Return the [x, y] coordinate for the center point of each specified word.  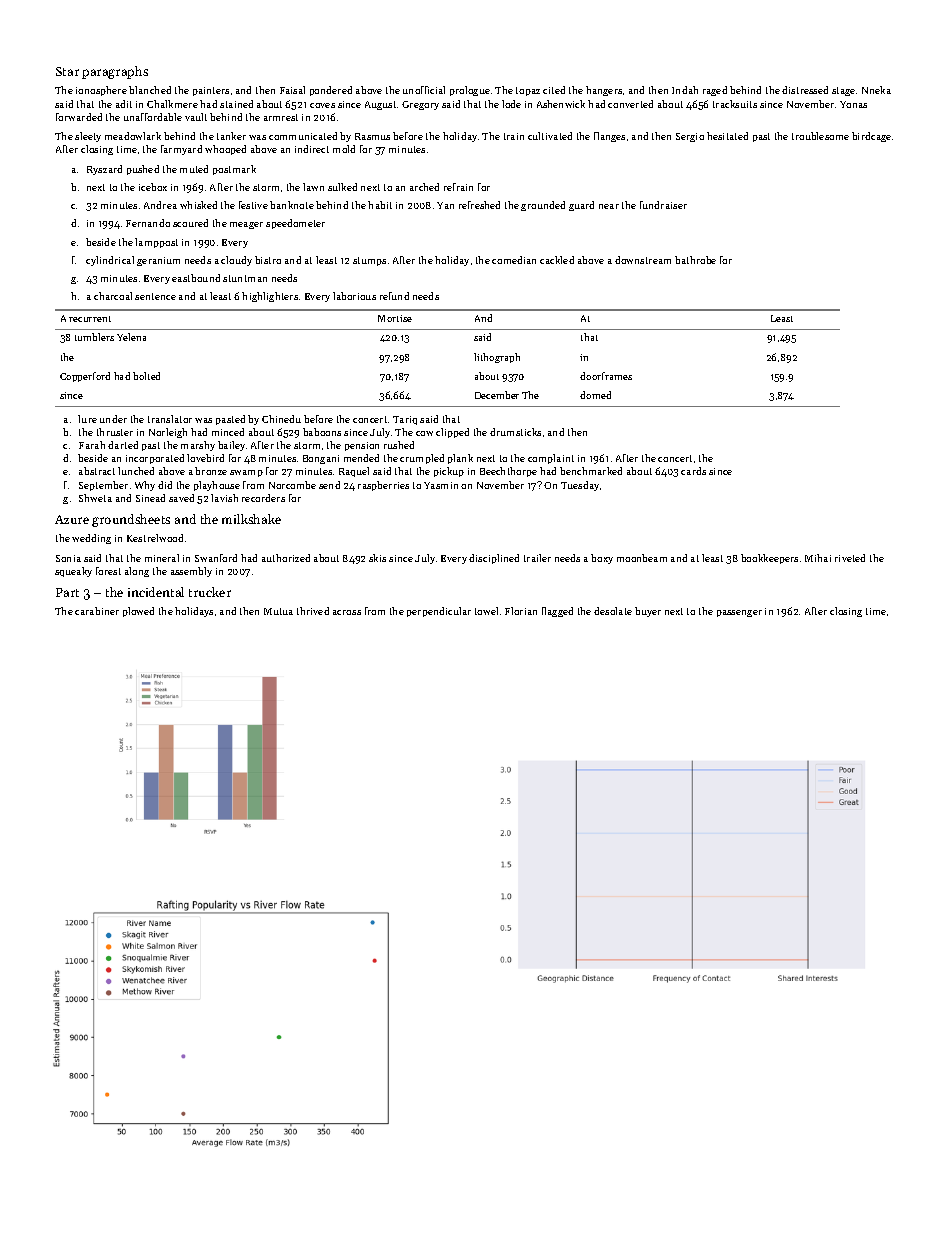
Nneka [876, 90]
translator [170, 419]
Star [67, 71]
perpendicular [439, 612]
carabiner [97, 611]
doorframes [606, 376]
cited [554, 90]
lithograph [497, 358]
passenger [739, 613]
